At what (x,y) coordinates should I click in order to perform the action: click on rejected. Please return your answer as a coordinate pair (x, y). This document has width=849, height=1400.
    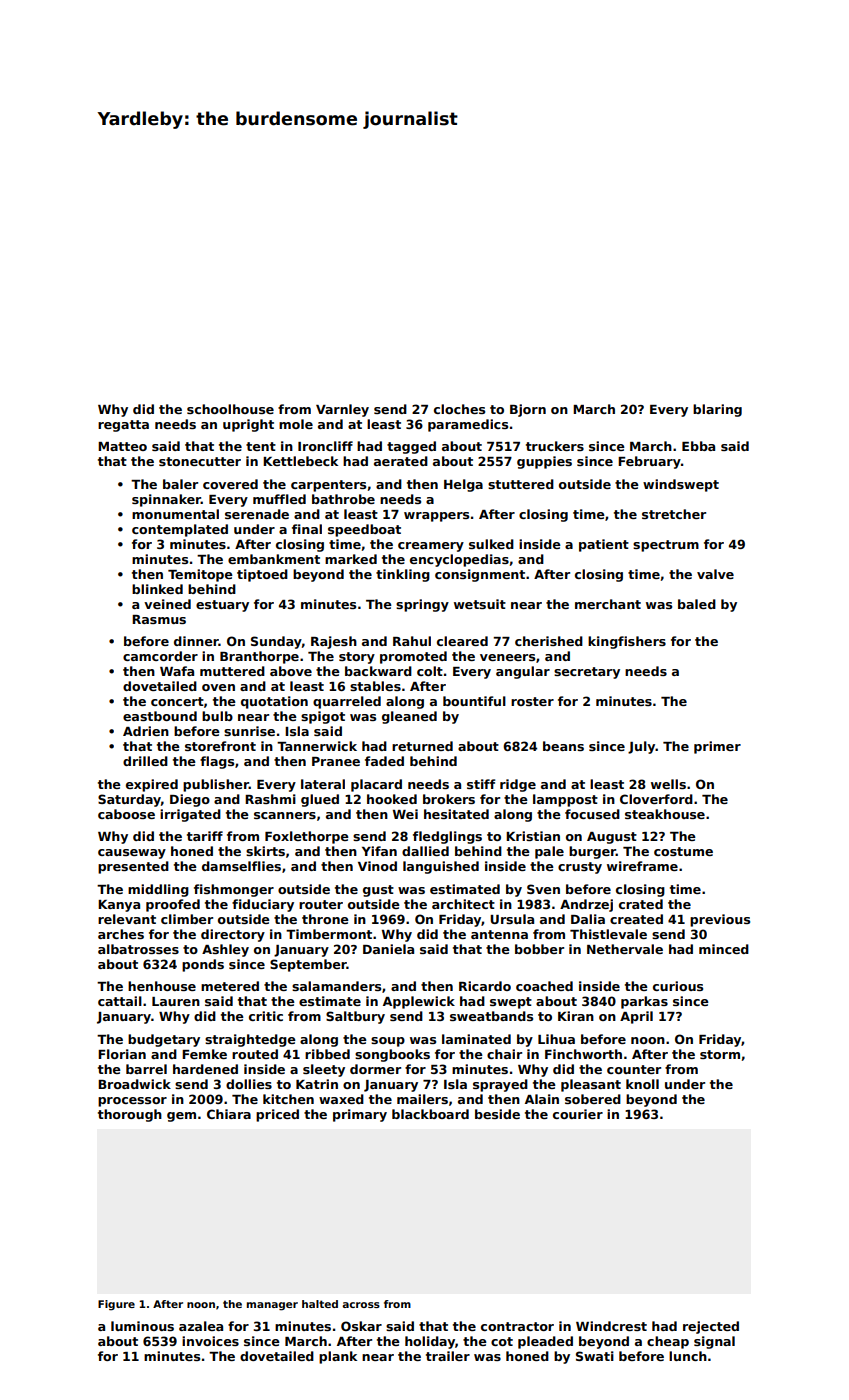
    Looking at the image, I should click on (711, 1327).
